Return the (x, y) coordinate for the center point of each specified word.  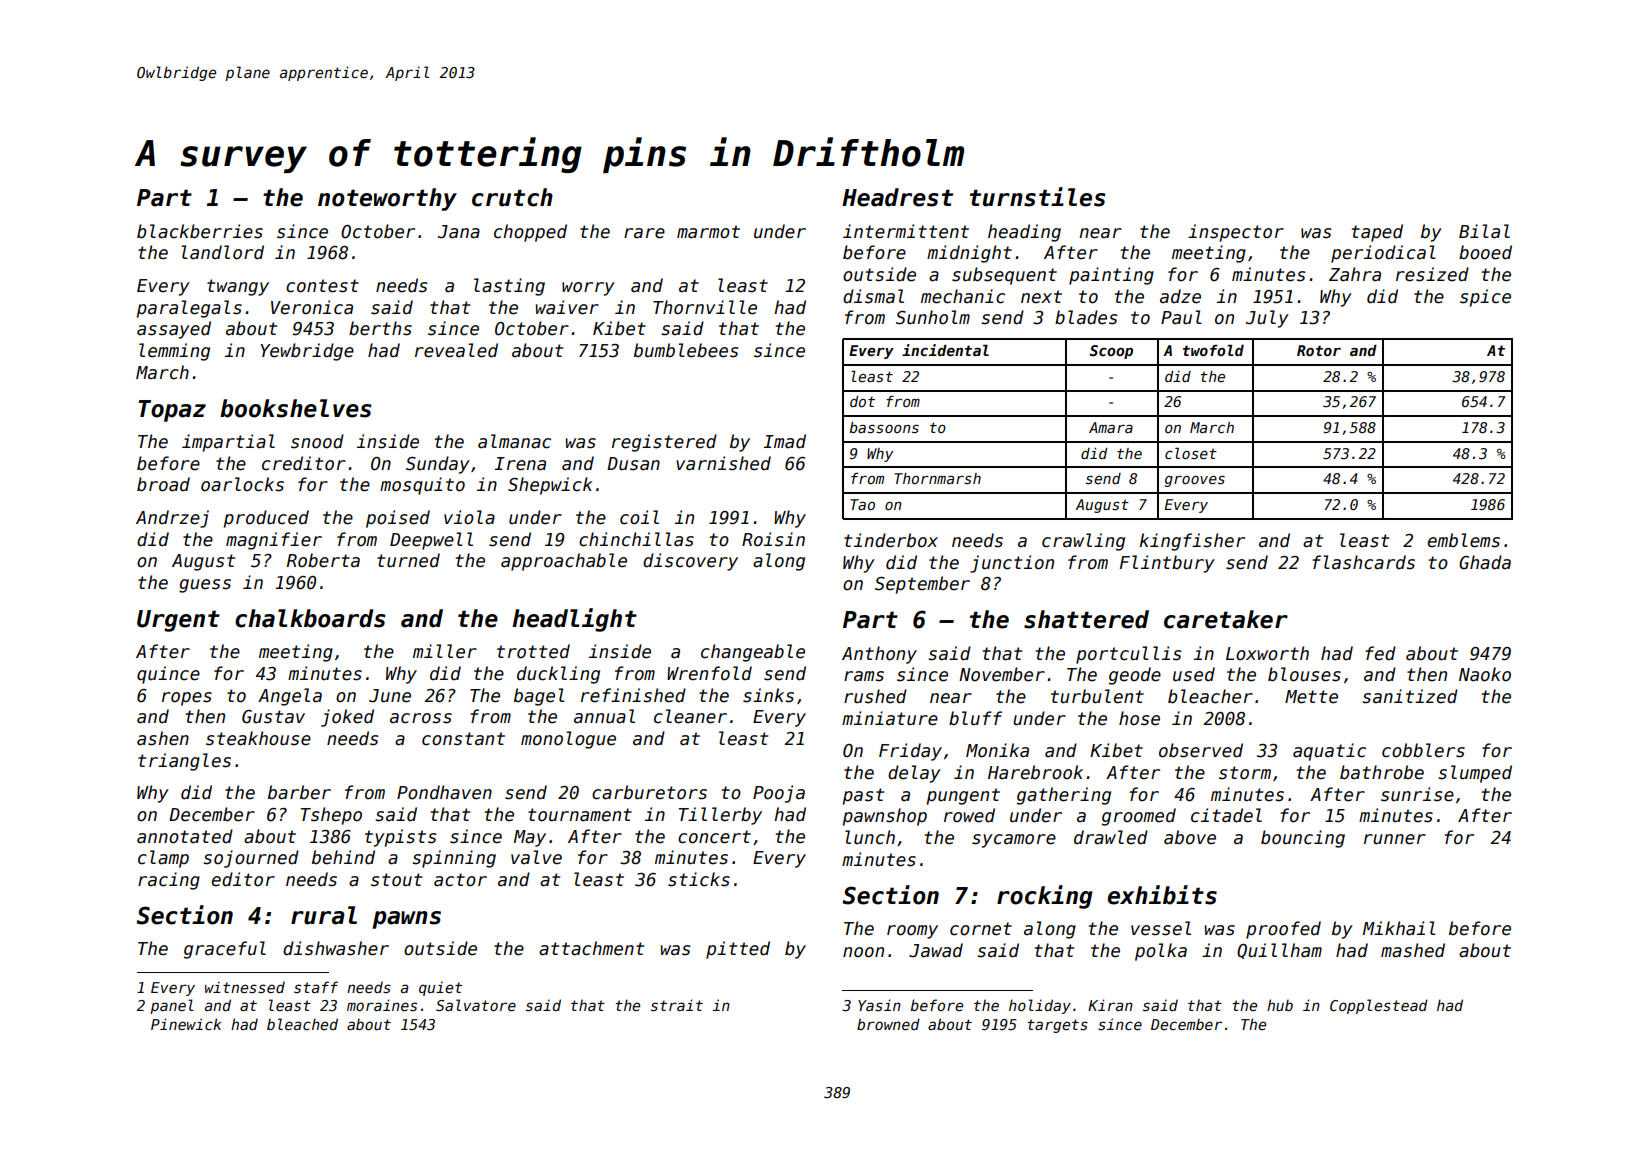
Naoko (1485, 674)
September (922, 585)
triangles (184, 762)
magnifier (274, 541)
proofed (1283, 930)
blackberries (200, 231)
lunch (870, 837)
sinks (768, 695)
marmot (708, 232)
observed (1201, 750)
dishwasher (336, 948)
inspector (1236, 233)
